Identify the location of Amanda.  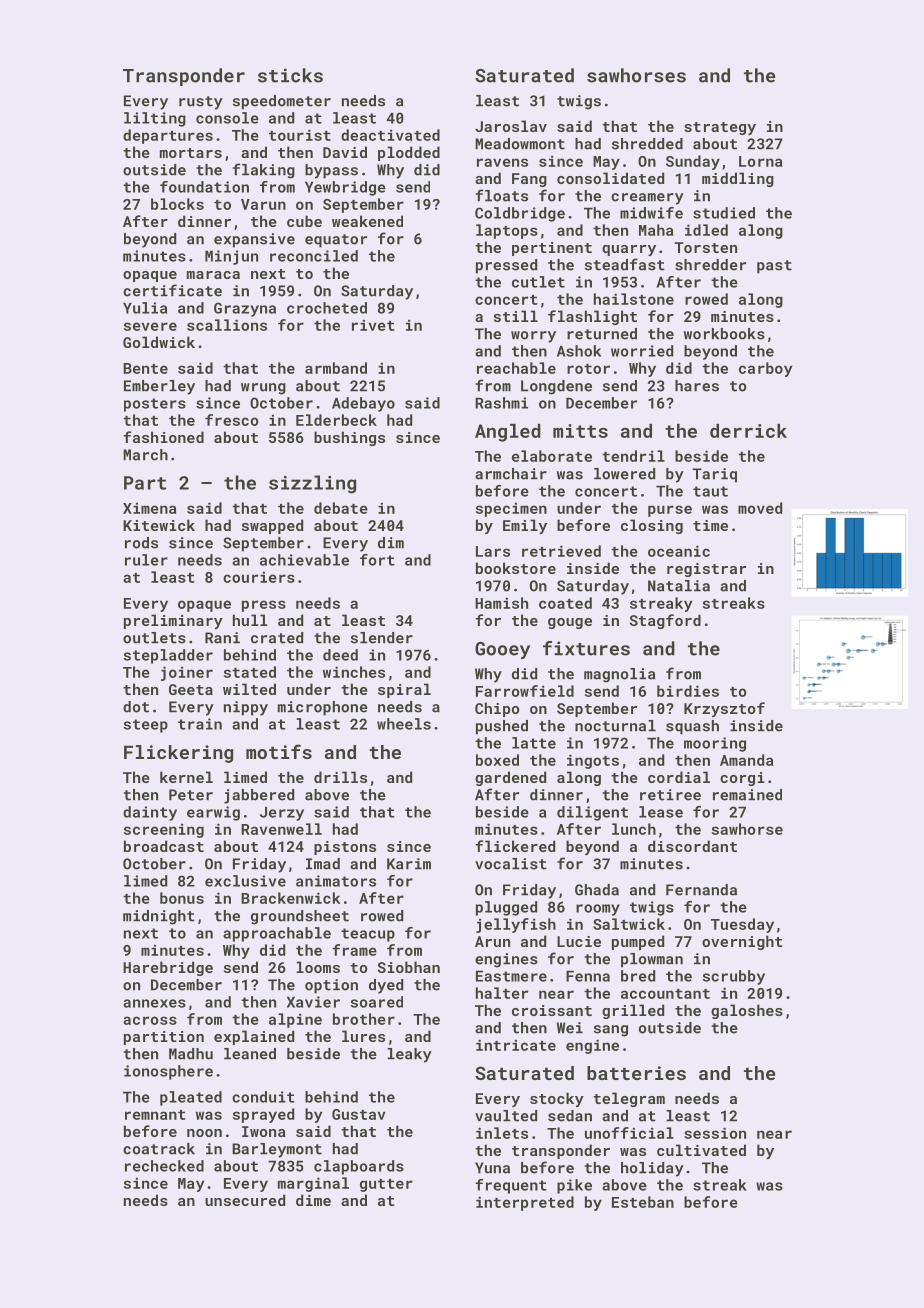
(746, 760).
